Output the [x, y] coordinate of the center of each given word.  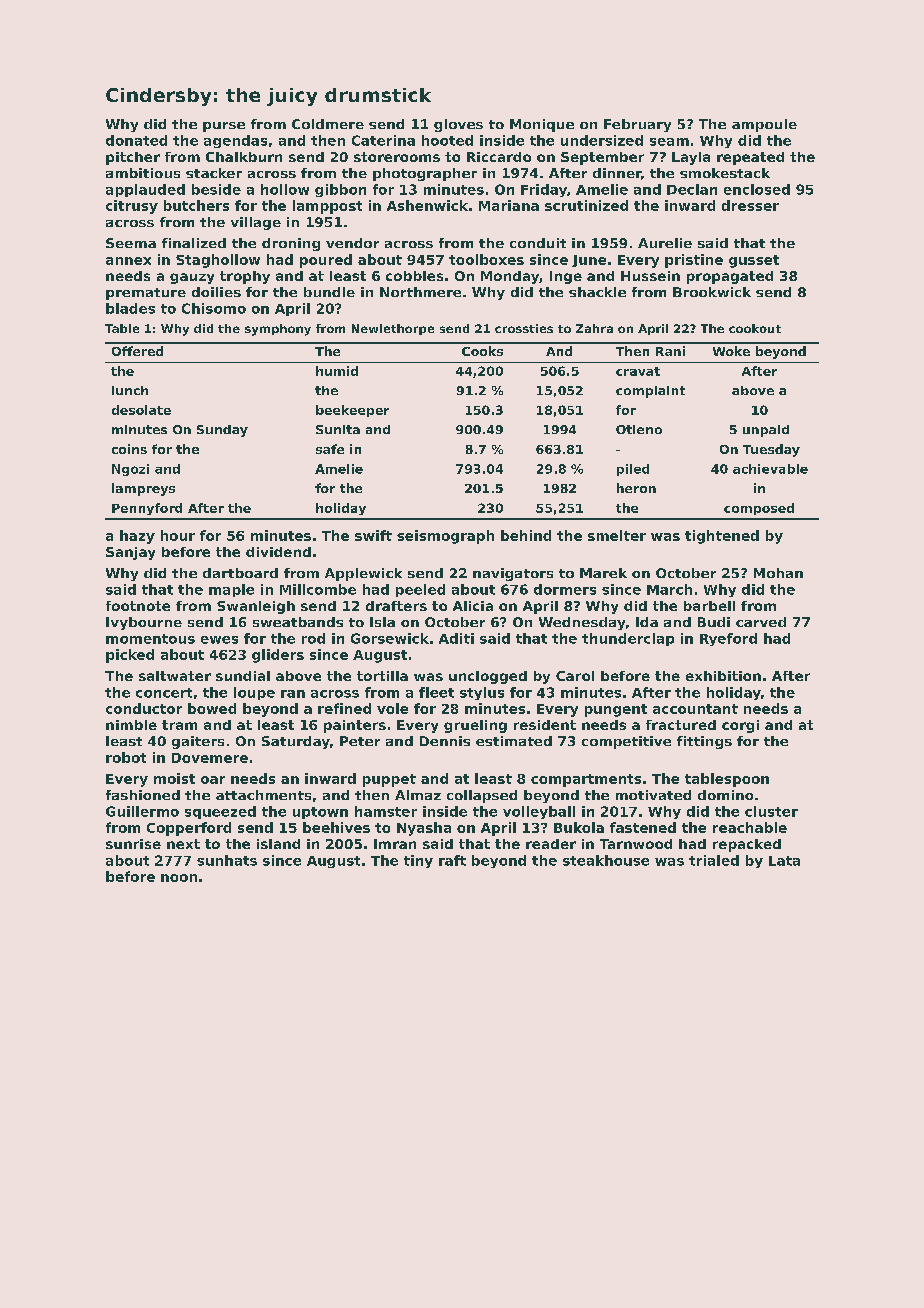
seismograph [445, 537]
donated [136, 140]
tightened [722, 537]
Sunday [222, 431]
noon [179, 878]
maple [231, 590]
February [637, 125]
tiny [418, 861]
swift [373, 535]
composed [759, 509]
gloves [458, 125]
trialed [714, 860]
